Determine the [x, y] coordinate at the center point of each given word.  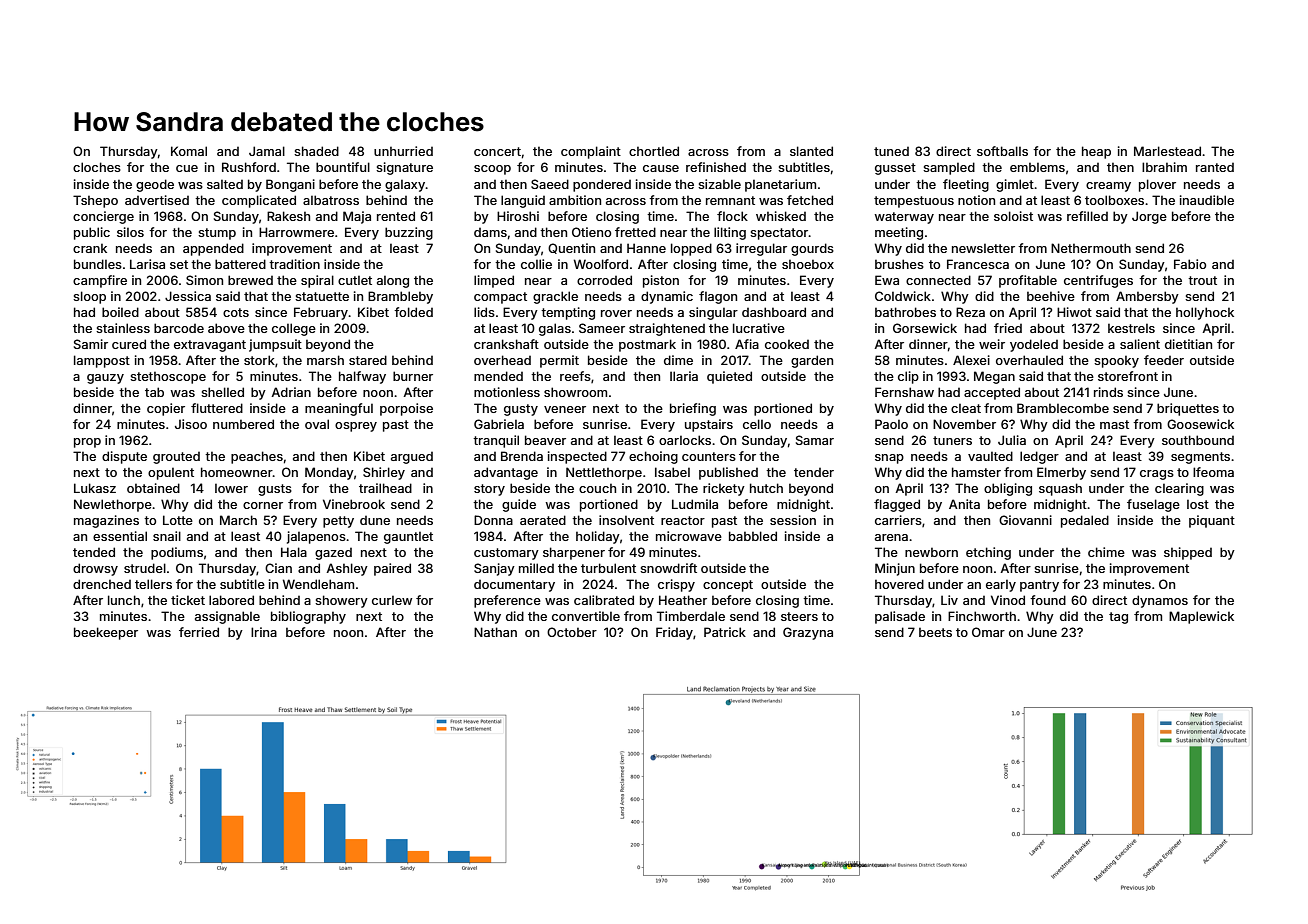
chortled [654, 151]
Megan [994, 377]
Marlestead [1167, 151]
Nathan [495, 632]
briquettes [1188, 409]
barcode [179, 328]
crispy [676, 585]
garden [812, 361]
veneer [565, 409]
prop [87, 443]
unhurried [403, 151]
